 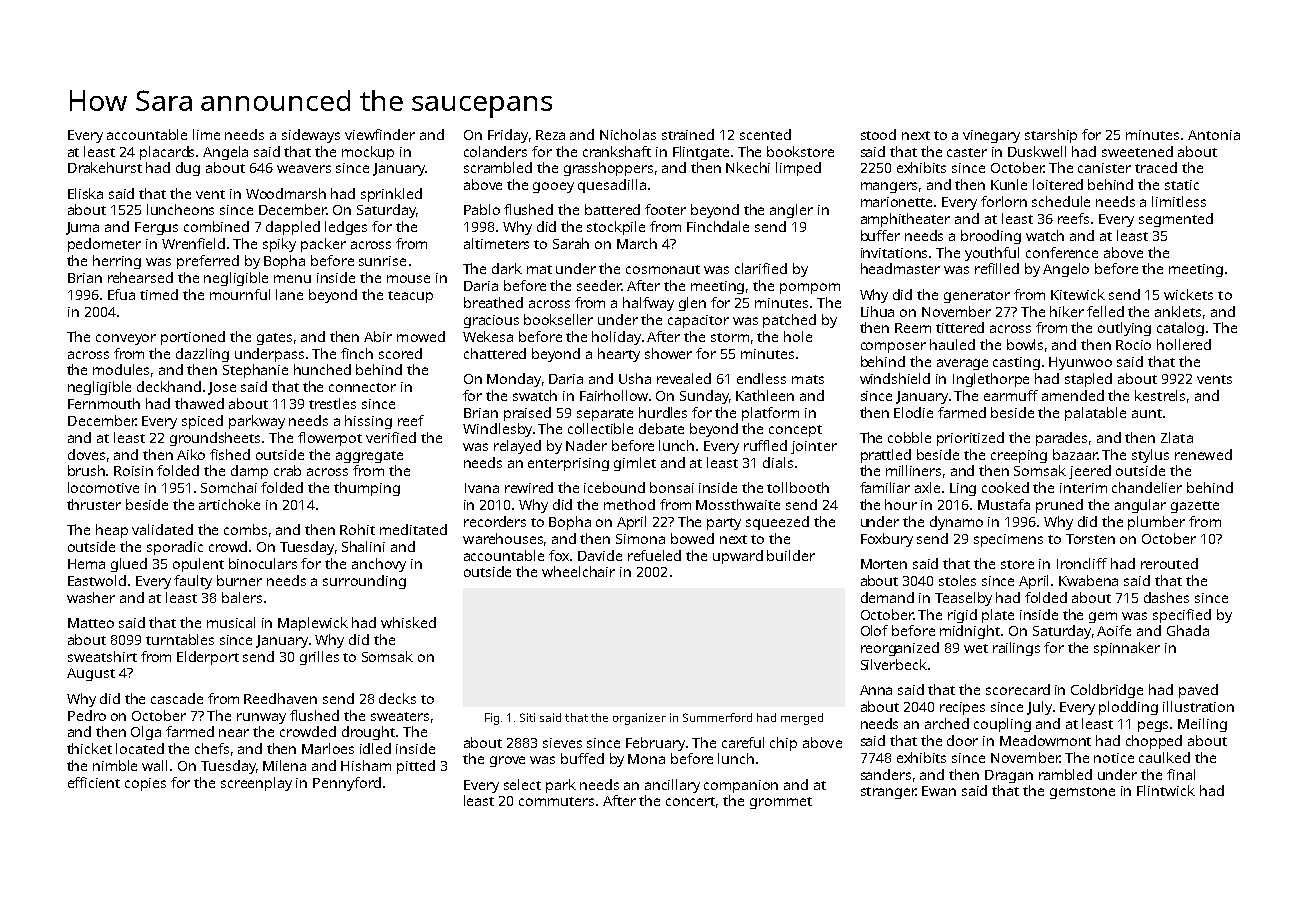 I want to click on wheelchair, so click(x=578, y=571).
